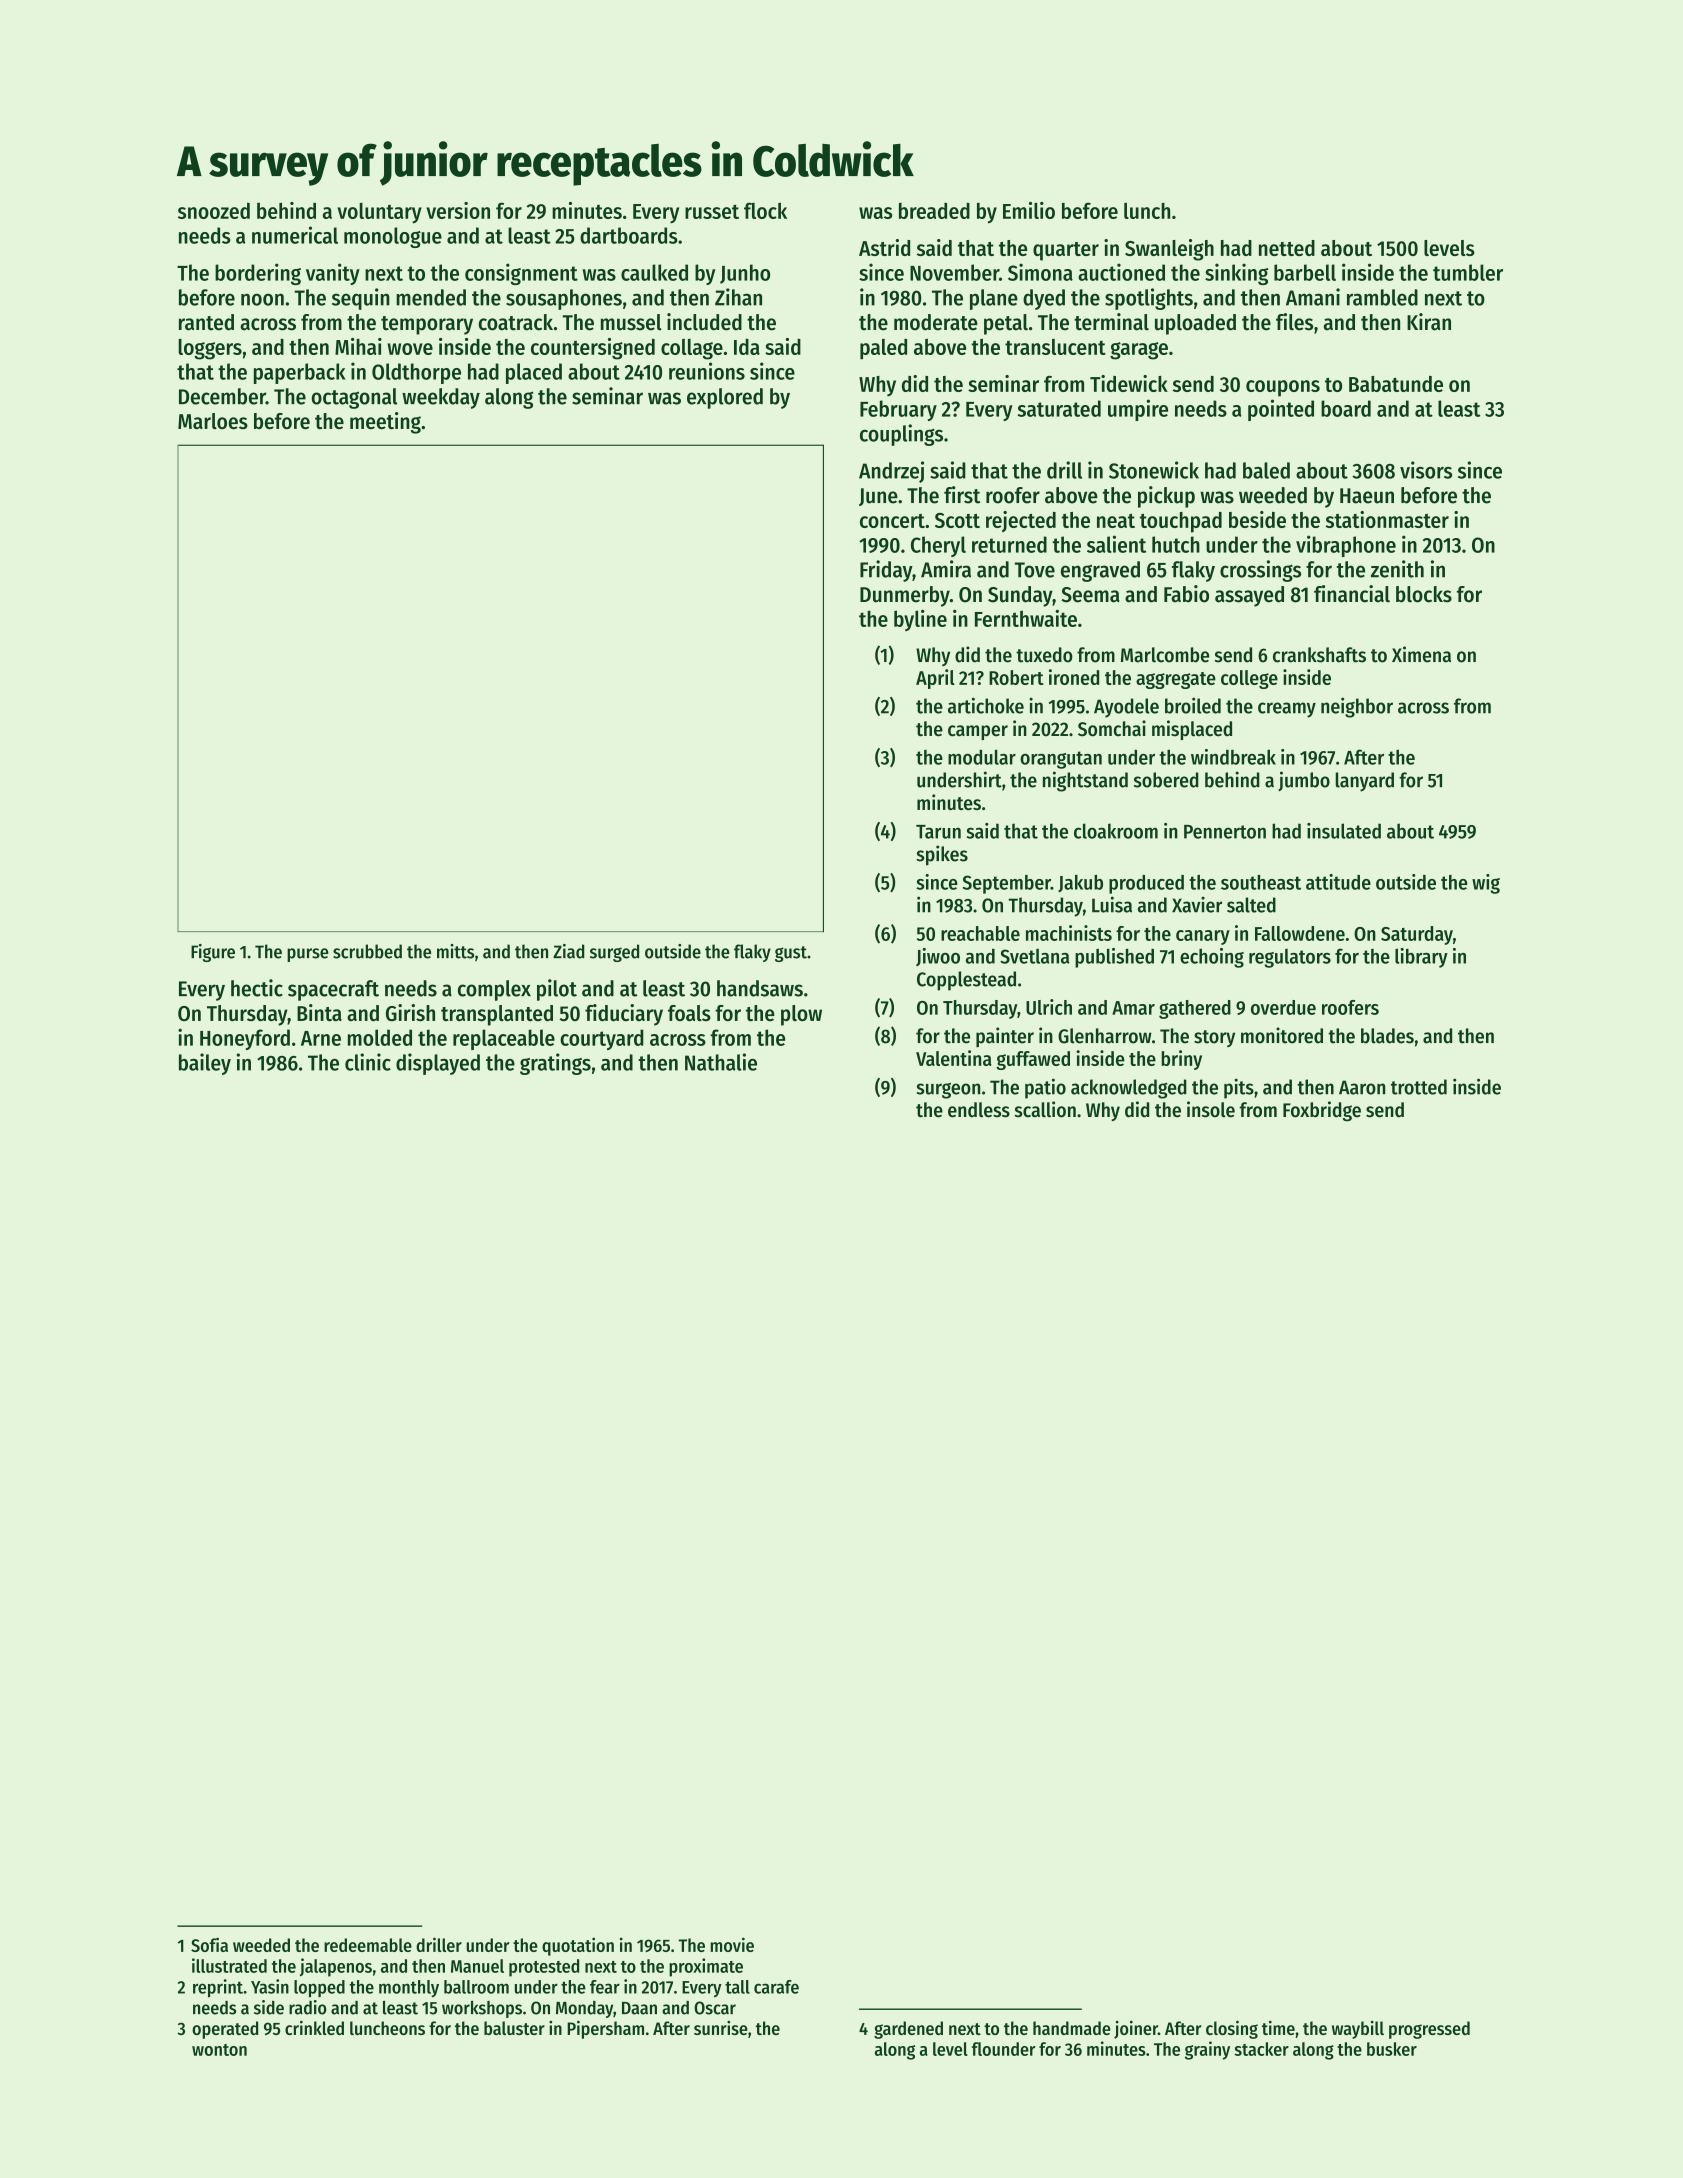 This image has height=2178, width=1683. Describe the element at coordinates (901, 435) in the image. I see `couplings` at that location.
